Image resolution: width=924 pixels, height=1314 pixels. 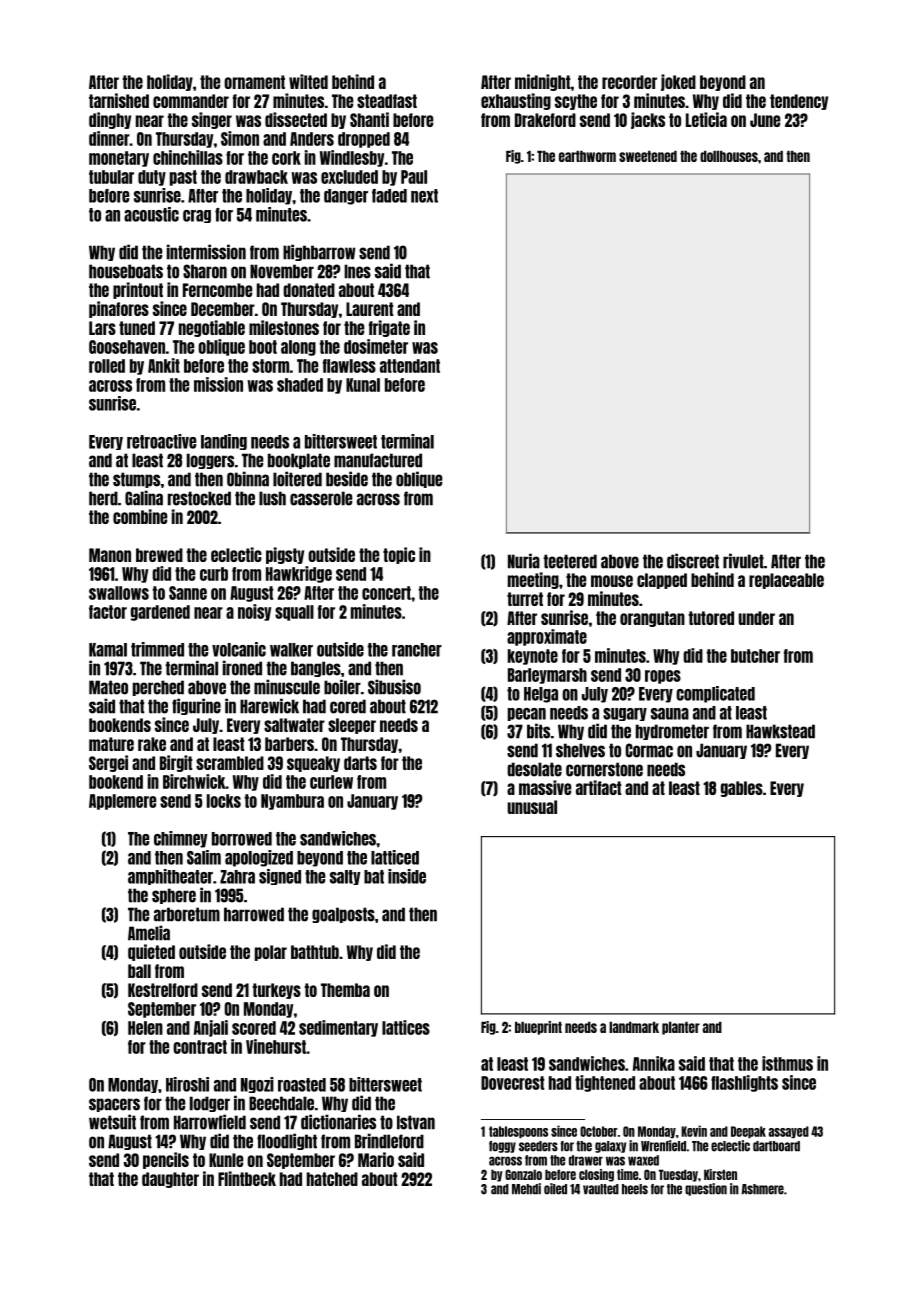 I want to click on rolled, so click(x=107, y=366).
